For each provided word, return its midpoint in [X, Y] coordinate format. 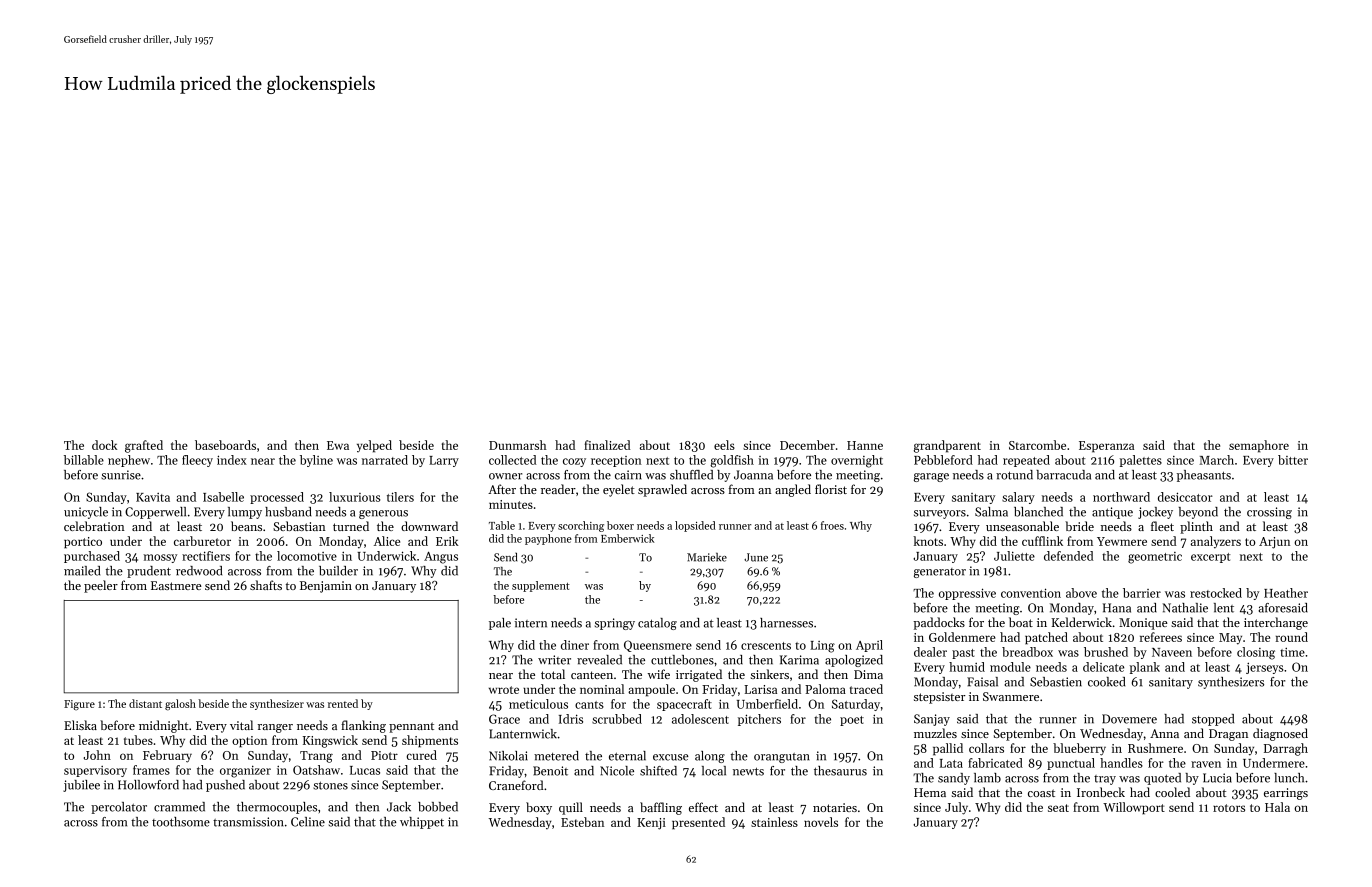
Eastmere [176, 585]
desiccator [1185, 497]
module [1010, 667]
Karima [799, 660]
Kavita [153, 497]
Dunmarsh [518, 445]
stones [330, 785]
